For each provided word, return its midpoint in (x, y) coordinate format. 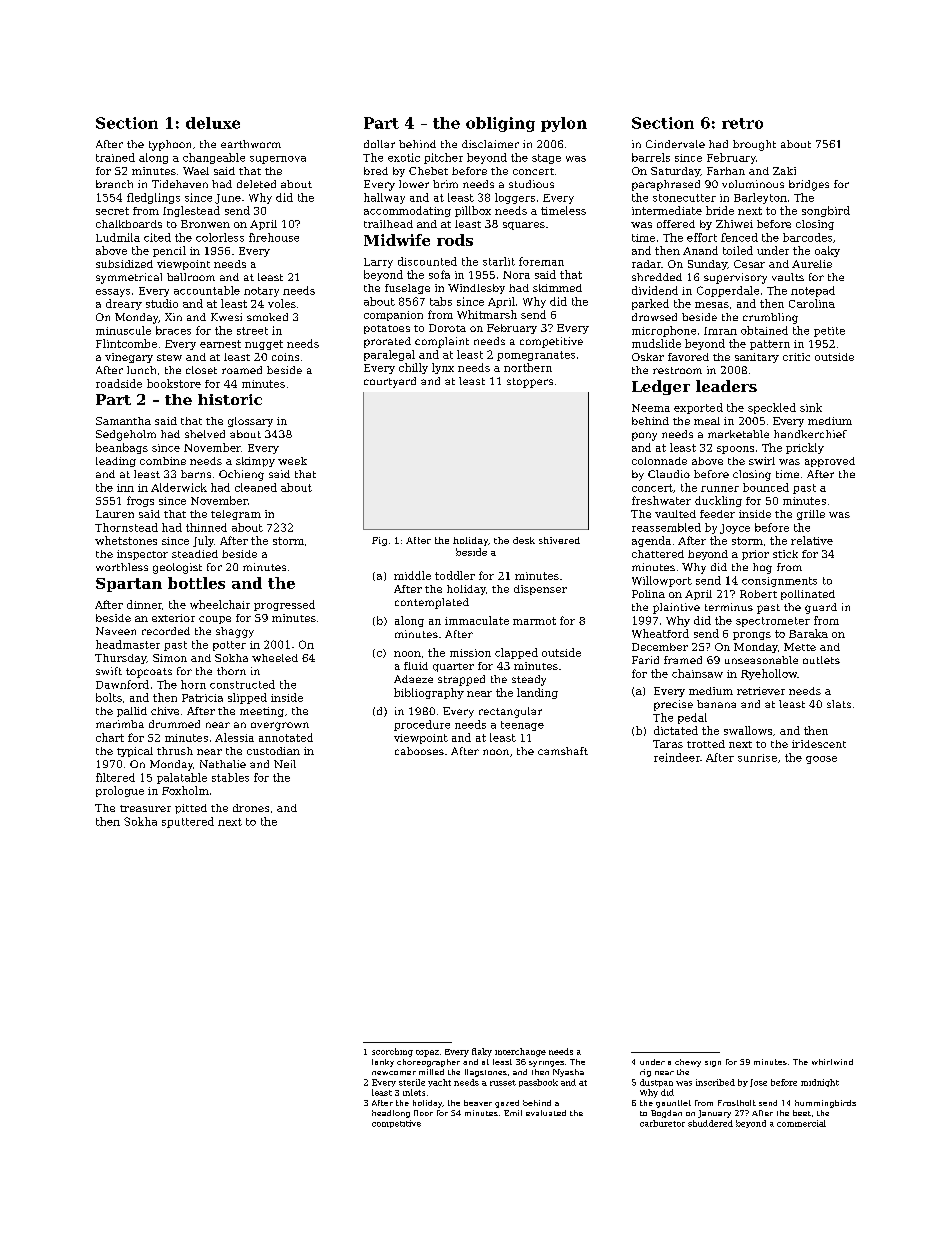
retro (742, 123)
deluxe (213, 123)
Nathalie (223, 764)
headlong (391, 1114)
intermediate (667, 210)
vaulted (675, 514)
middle (412, 575)
